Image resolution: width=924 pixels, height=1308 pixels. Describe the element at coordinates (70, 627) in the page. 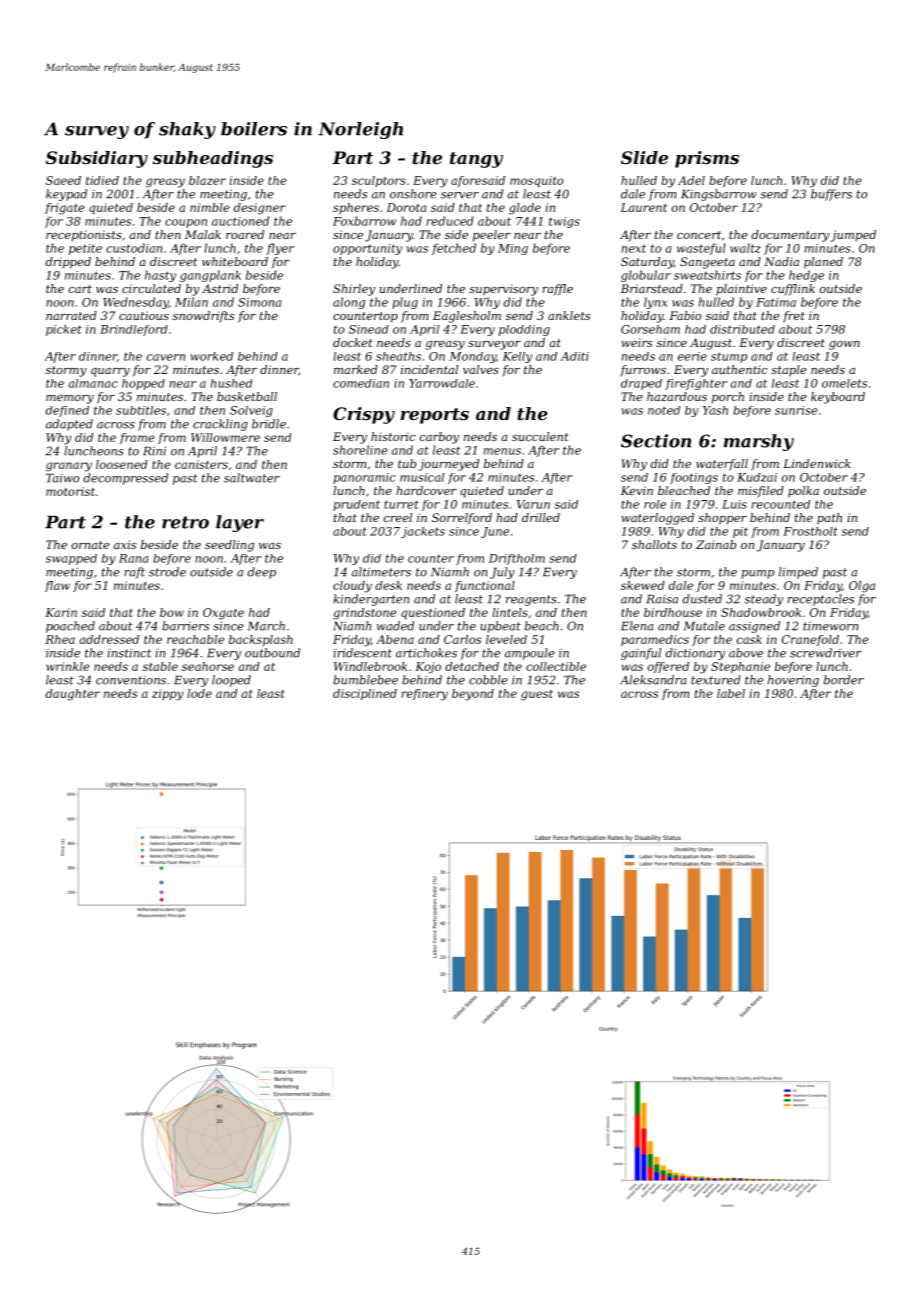

I see `poached` at that location.
